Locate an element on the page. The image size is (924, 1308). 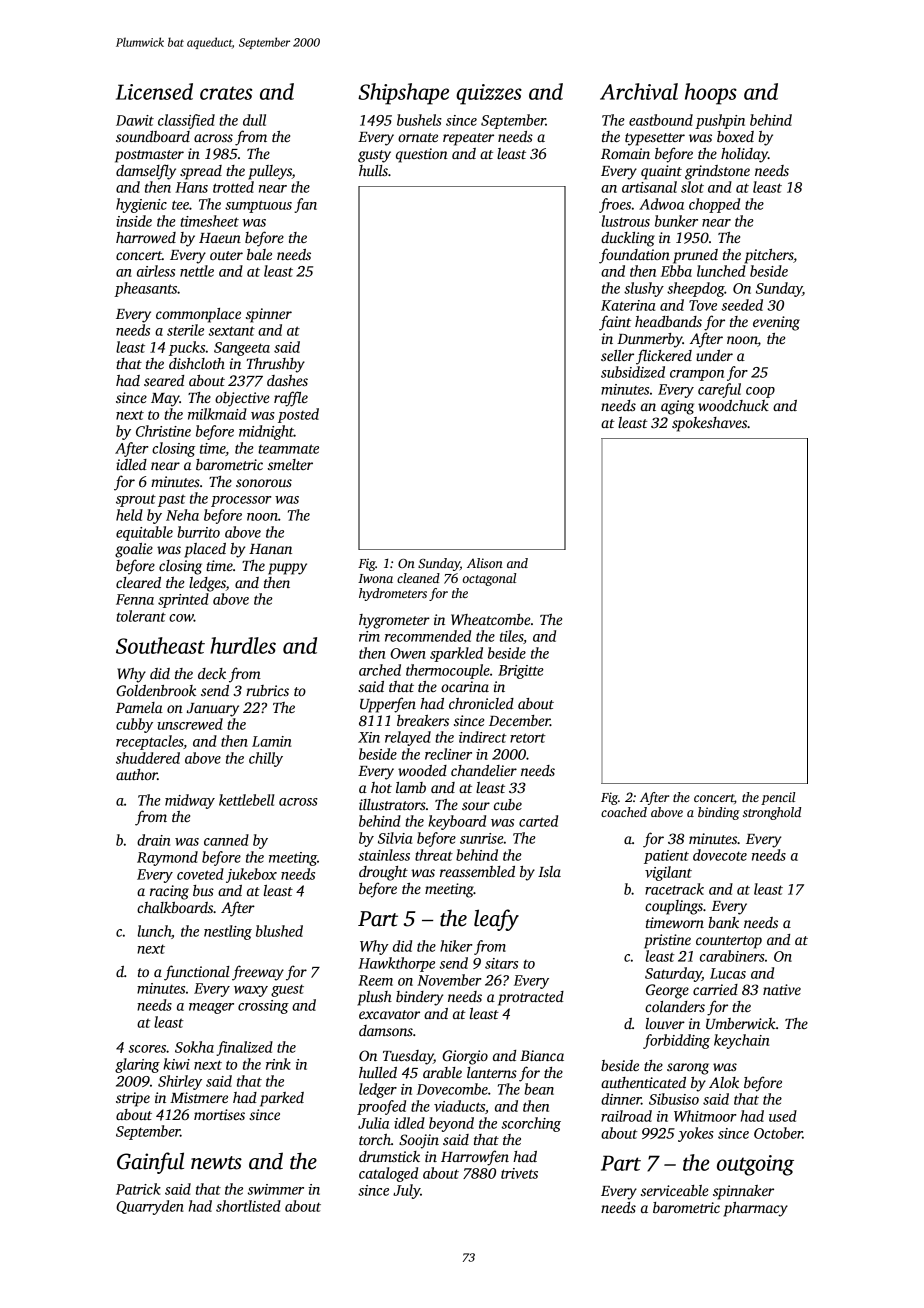
carted is located at coordinates (538, 821).
